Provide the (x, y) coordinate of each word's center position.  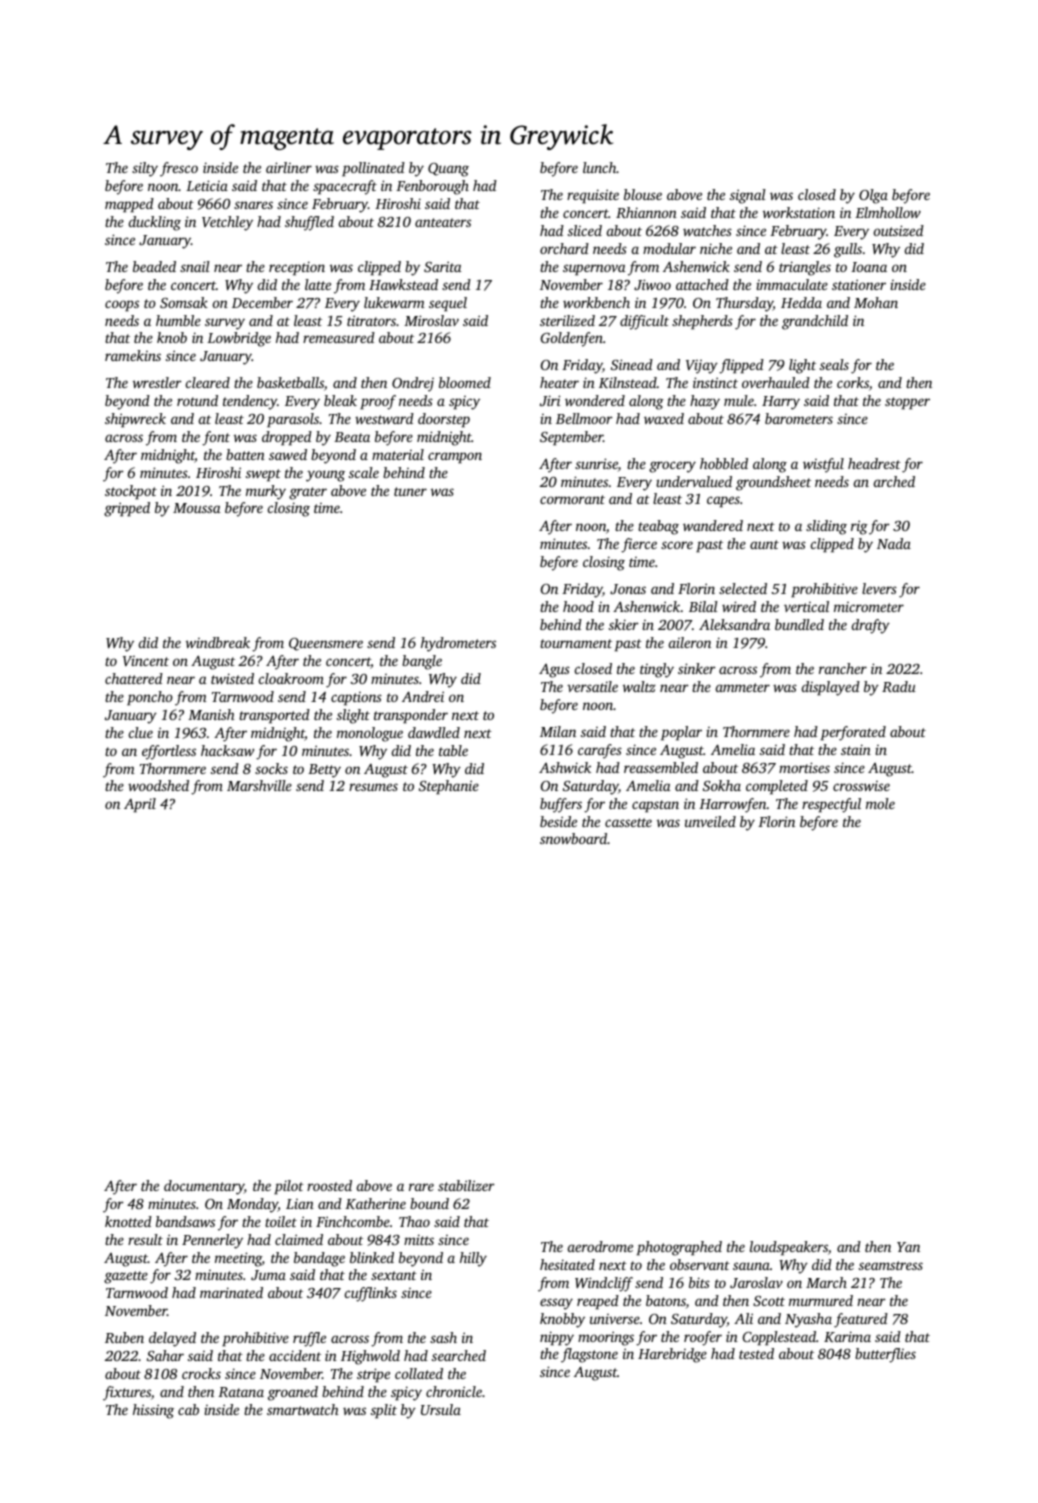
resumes (373, 787)
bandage (319, 1259)
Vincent (146, 661)
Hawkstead (403, 284)
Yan (908, 1247)
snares (253, 205)
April (140, 805)
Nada (894, 543)
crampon (455, 458)
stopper (907, 403)
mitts (419, 1239)
